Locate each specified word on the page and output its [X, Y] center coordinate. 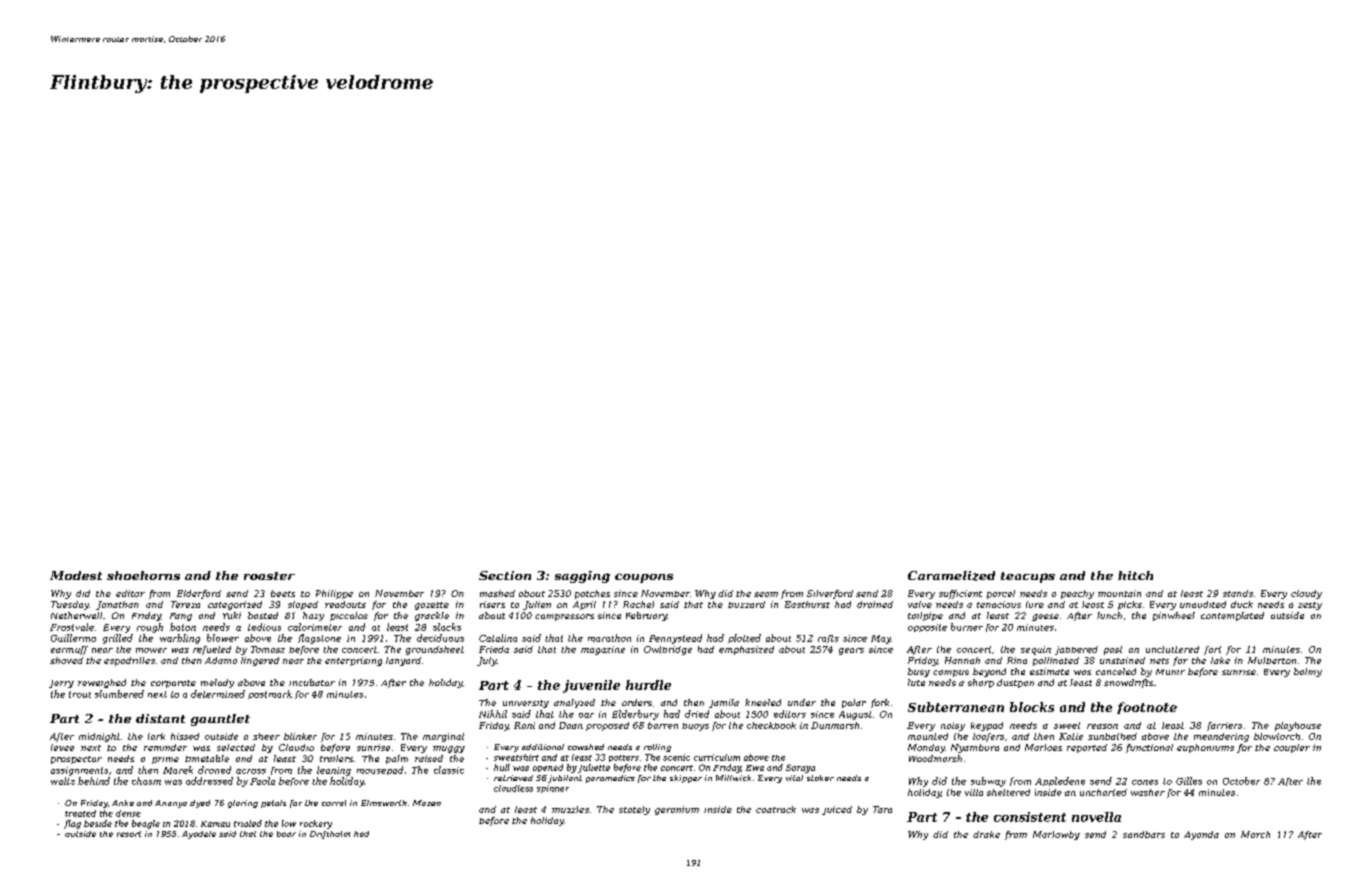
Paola [262, 781]
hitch [1135, 575]
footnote [1147, 708]
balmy [1308, 672]
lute [916, 682]
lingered [260, 661]
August [855, 715]
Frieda [494, 649]
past [1113, 650]
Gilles [1189, 781]
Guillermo [73, 638]
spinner [553, 789]
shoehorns [143, 575]
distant [160, 718]
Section [505, 575]
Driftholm [330, 835]
